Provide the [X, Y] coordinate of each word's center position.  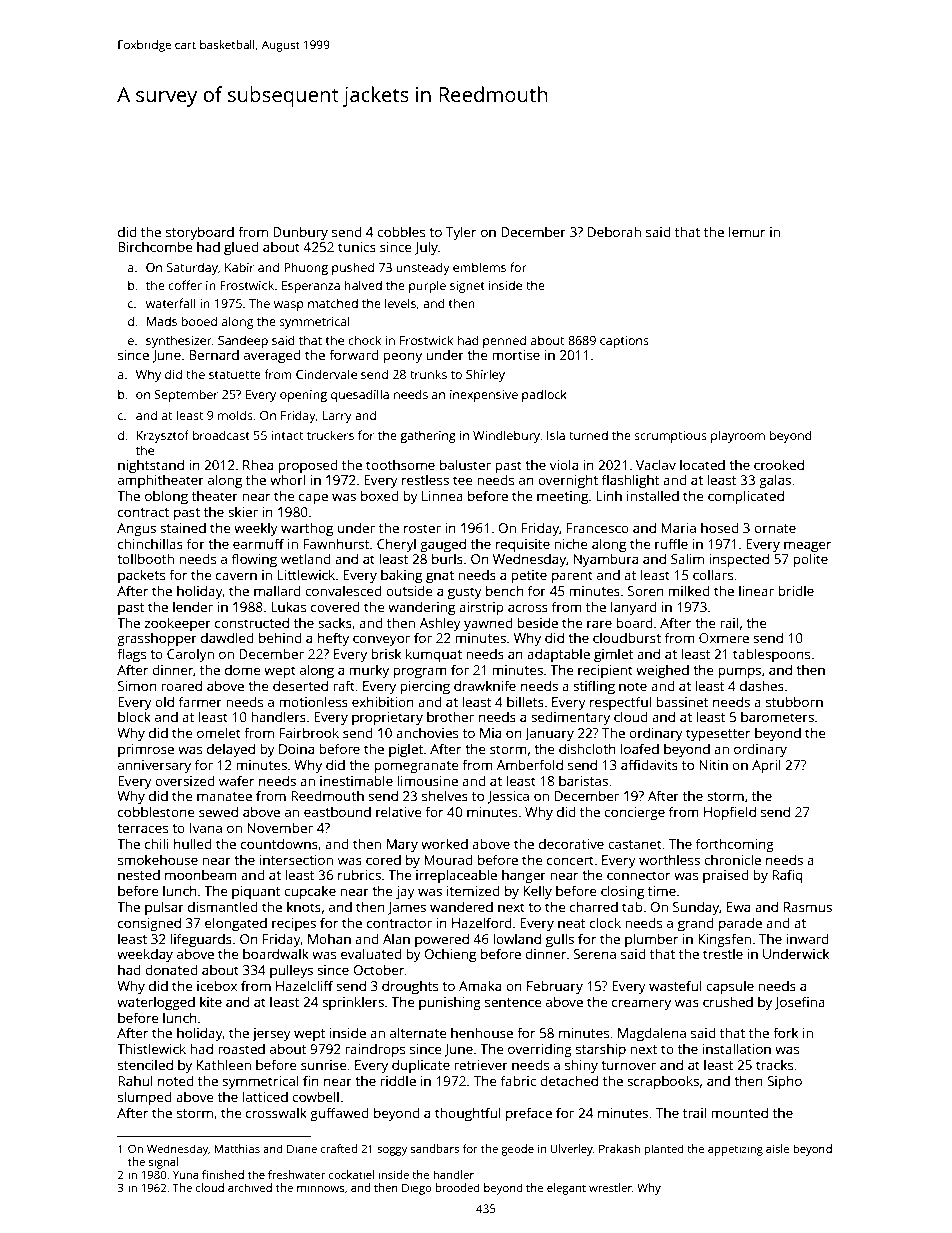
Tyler [461, 233]
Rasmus [808, 907]
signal [163, 1163]
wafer [236, 780]
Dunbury [300, 233]
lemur [747, 231]
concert [570, 860]
